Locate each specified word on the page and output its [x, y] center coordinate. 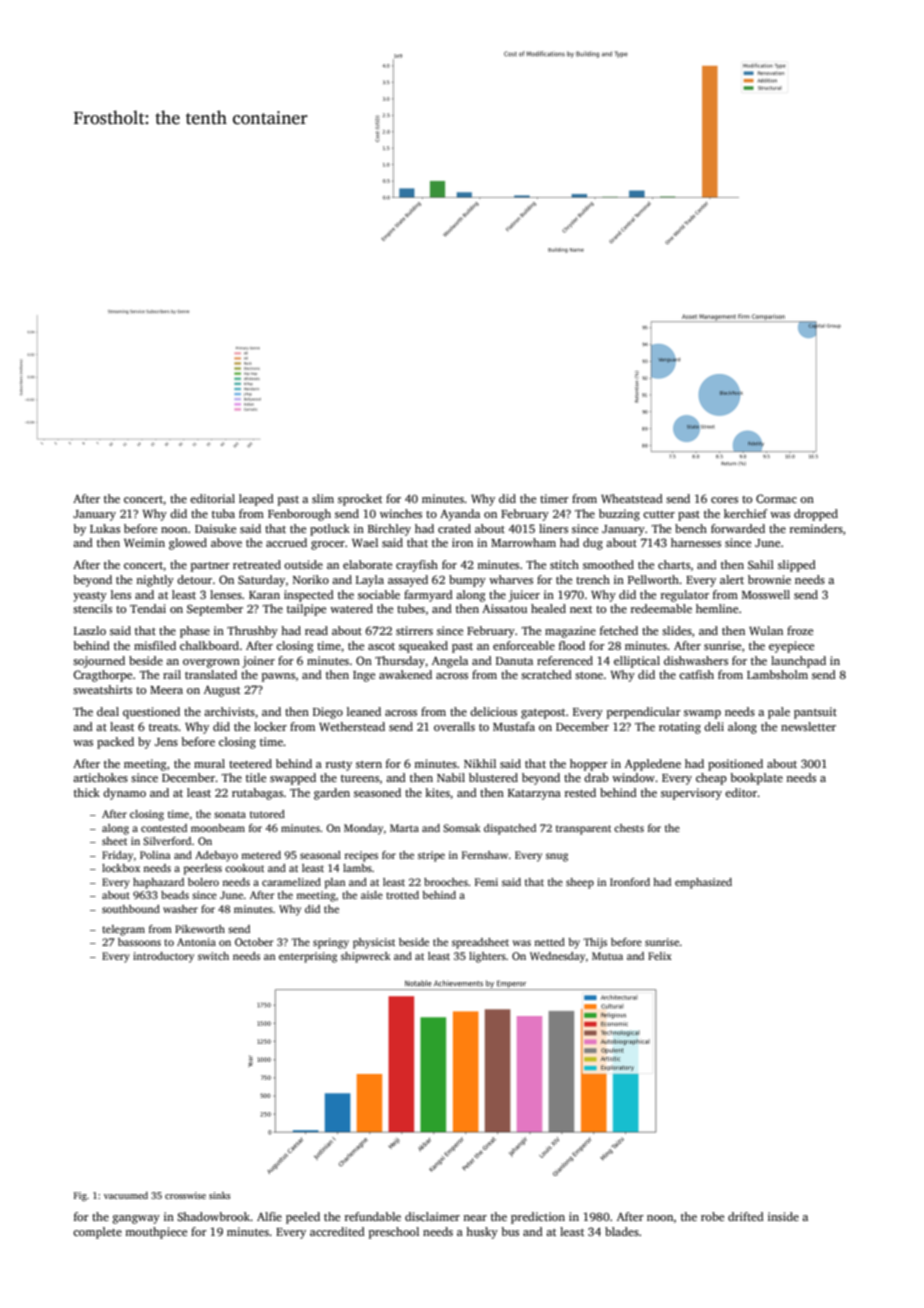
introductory [163, 957]
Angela [450, 662]
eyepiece [791, 647]
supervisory [691, 794]
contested [164, 828]
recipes [361, 856]
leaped [256, 500]
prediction [538, 1218]
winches [401, 513]
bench [691, 528]
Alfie [269, 1216]
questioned [151, 713]
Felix [660, 956]
